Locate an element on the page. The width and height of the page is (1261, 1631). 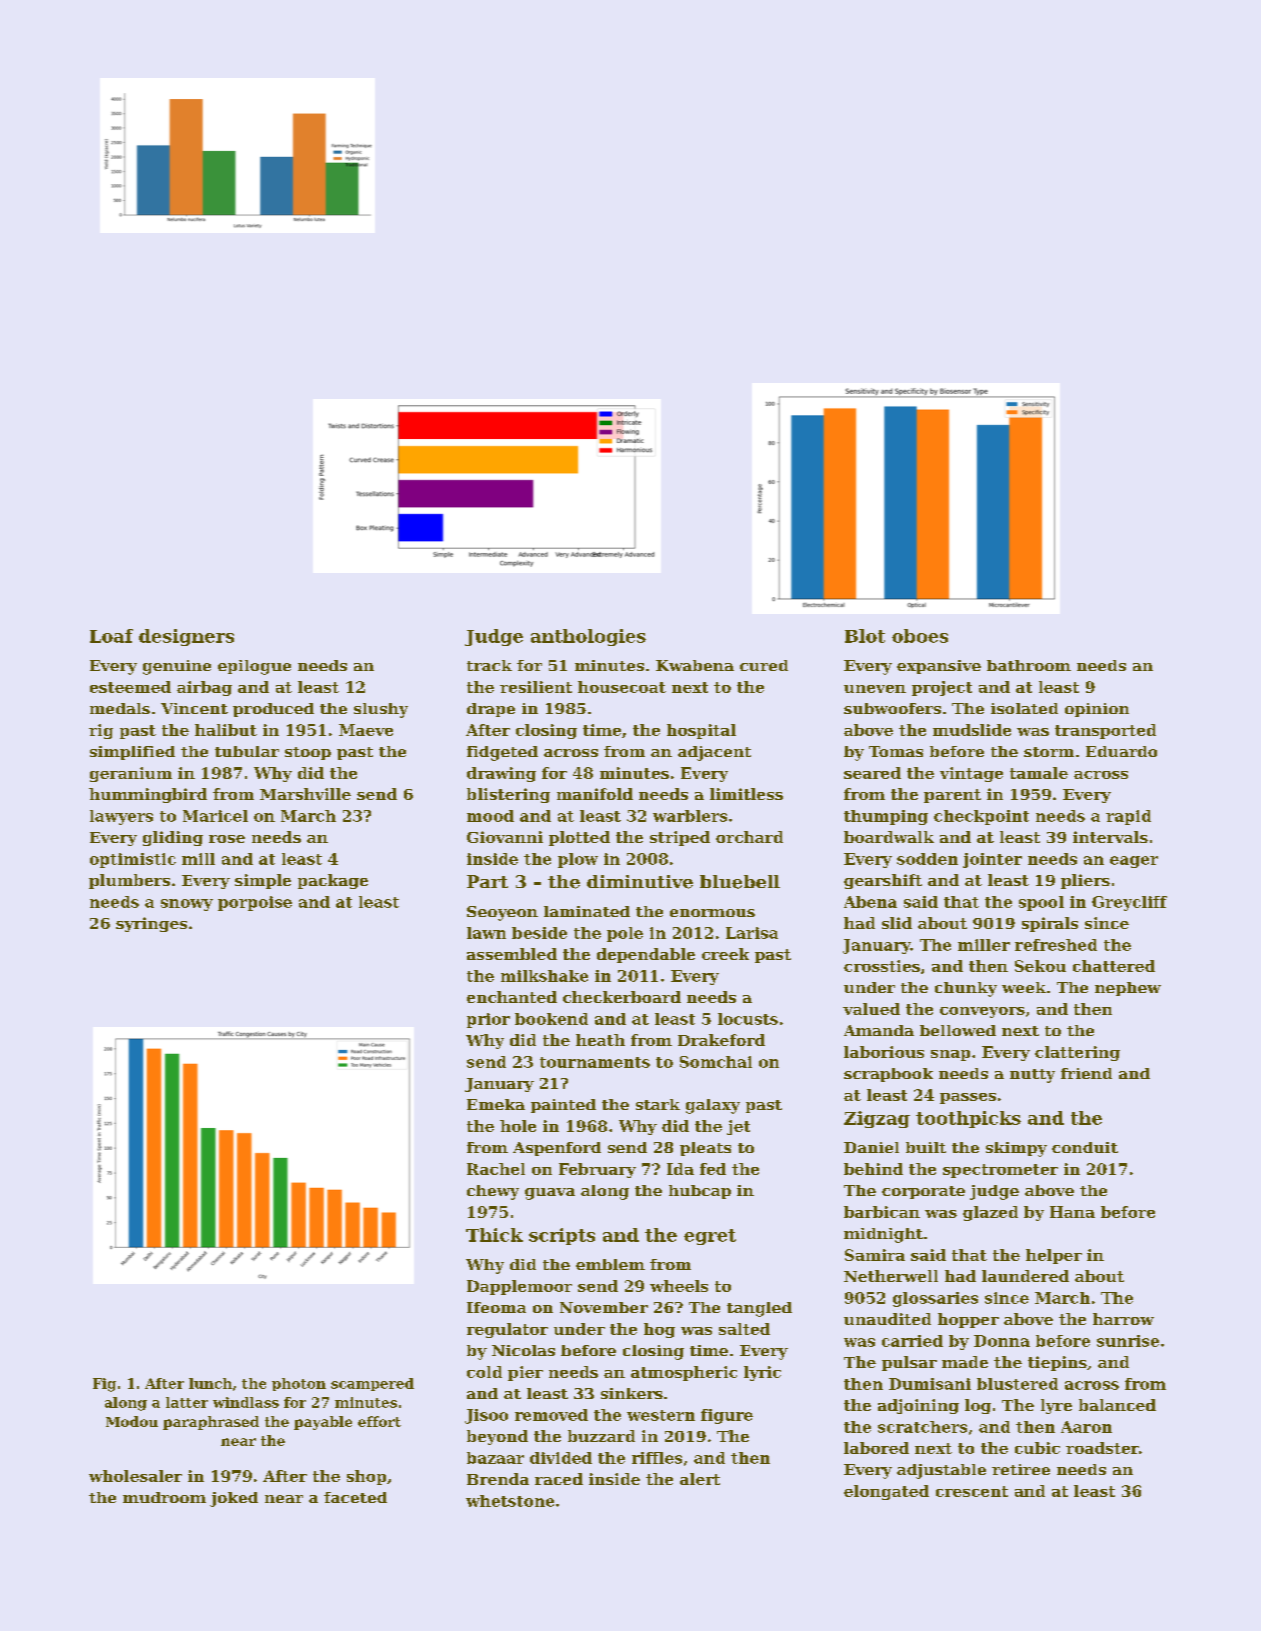
elongated is located at coordinates (886, 1492).
